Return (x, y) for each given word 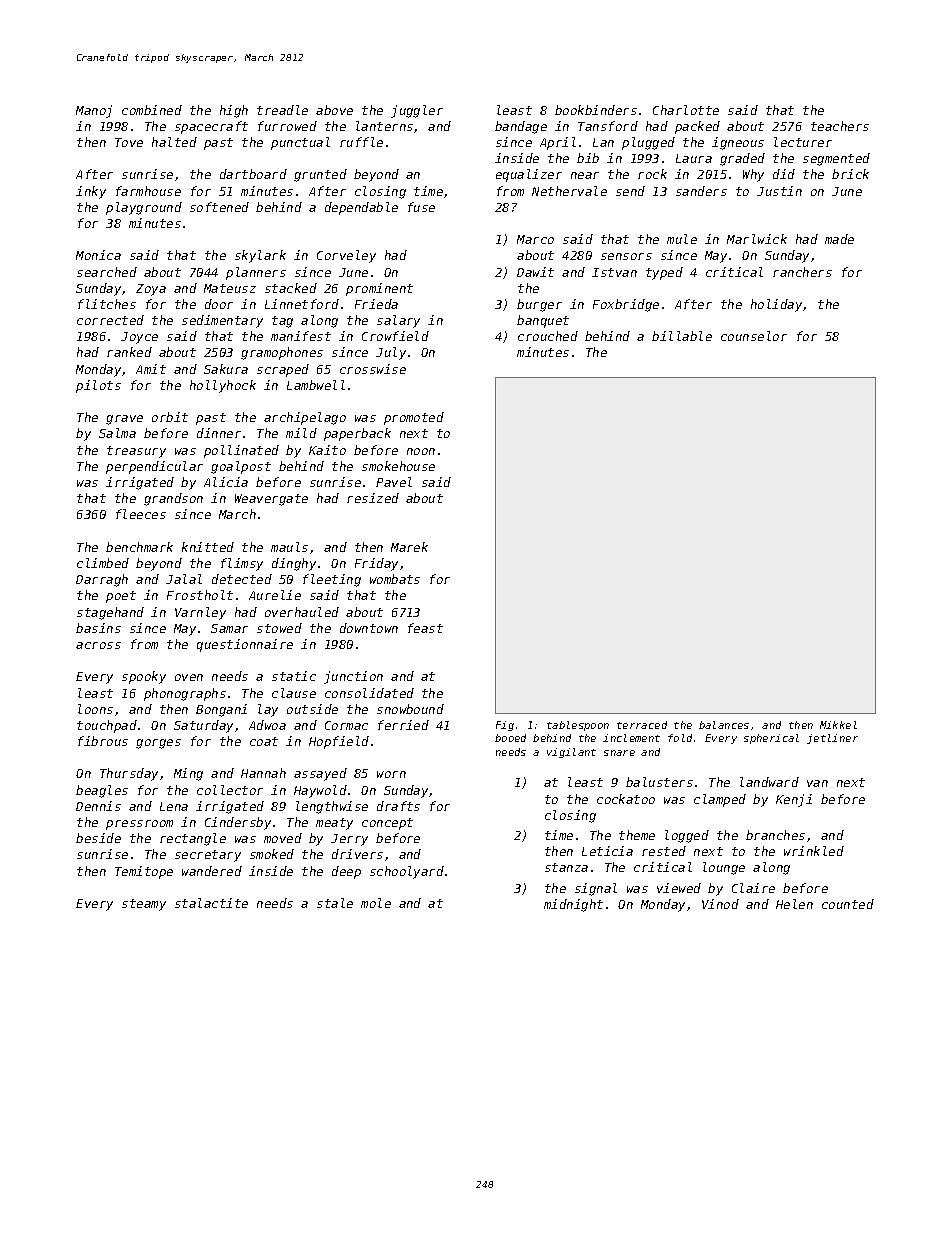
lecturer (803, 142)
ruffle (361, 142)
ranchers (802, 272)
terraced (642, 725)
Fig (505, 726)
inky (91, 192)
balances (724, 725)
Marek (409, 547)
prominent (379, 289)
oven (189, 677)
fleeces (141, 514)
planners (256, 273)
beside (98, 838)
